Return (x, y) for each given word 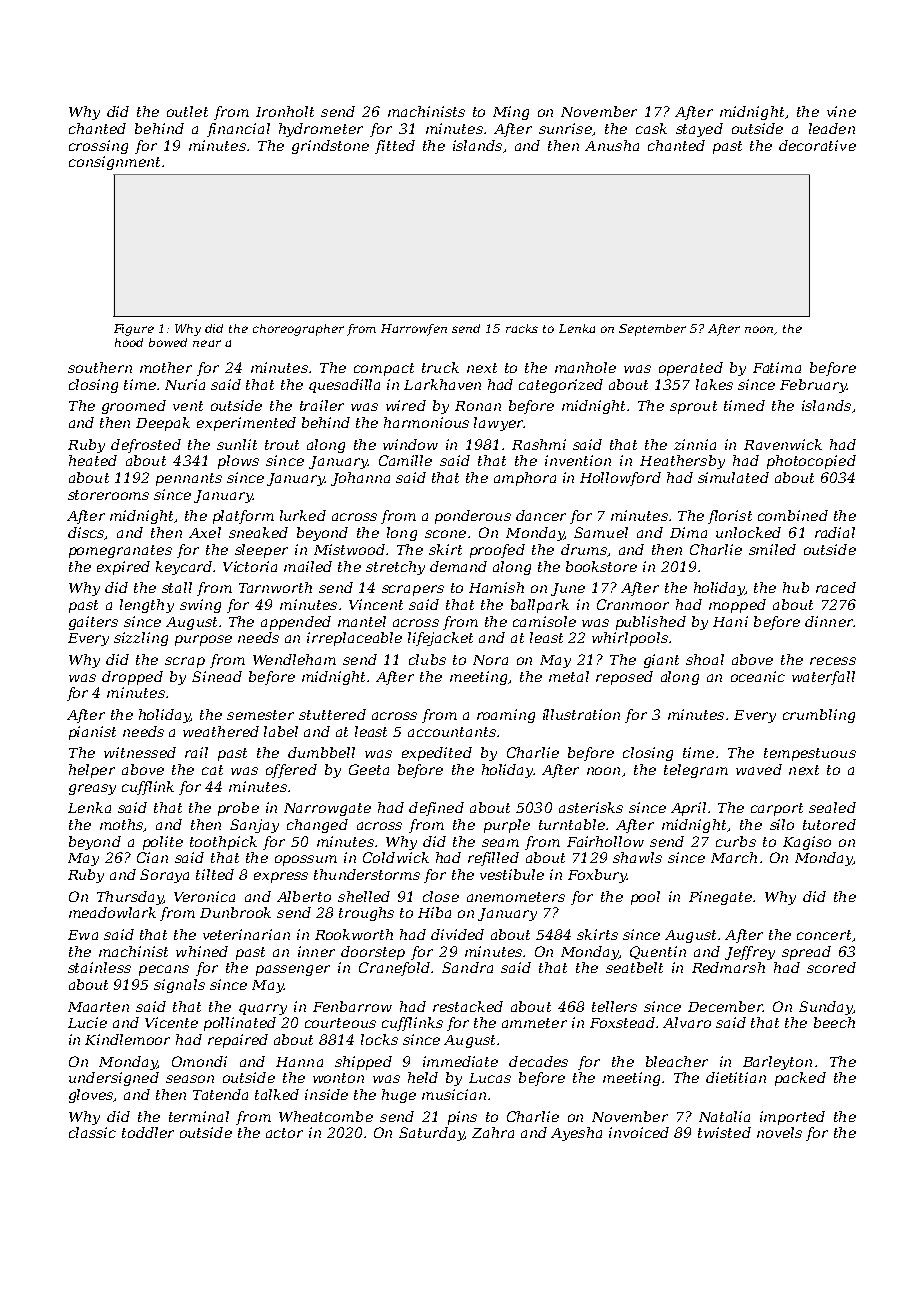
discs (86, 532)
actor (284, 1133)
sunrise (565, 128)
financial (238, 130)
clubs (427, 659)
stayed (699, 130)
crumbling (819, 716)
